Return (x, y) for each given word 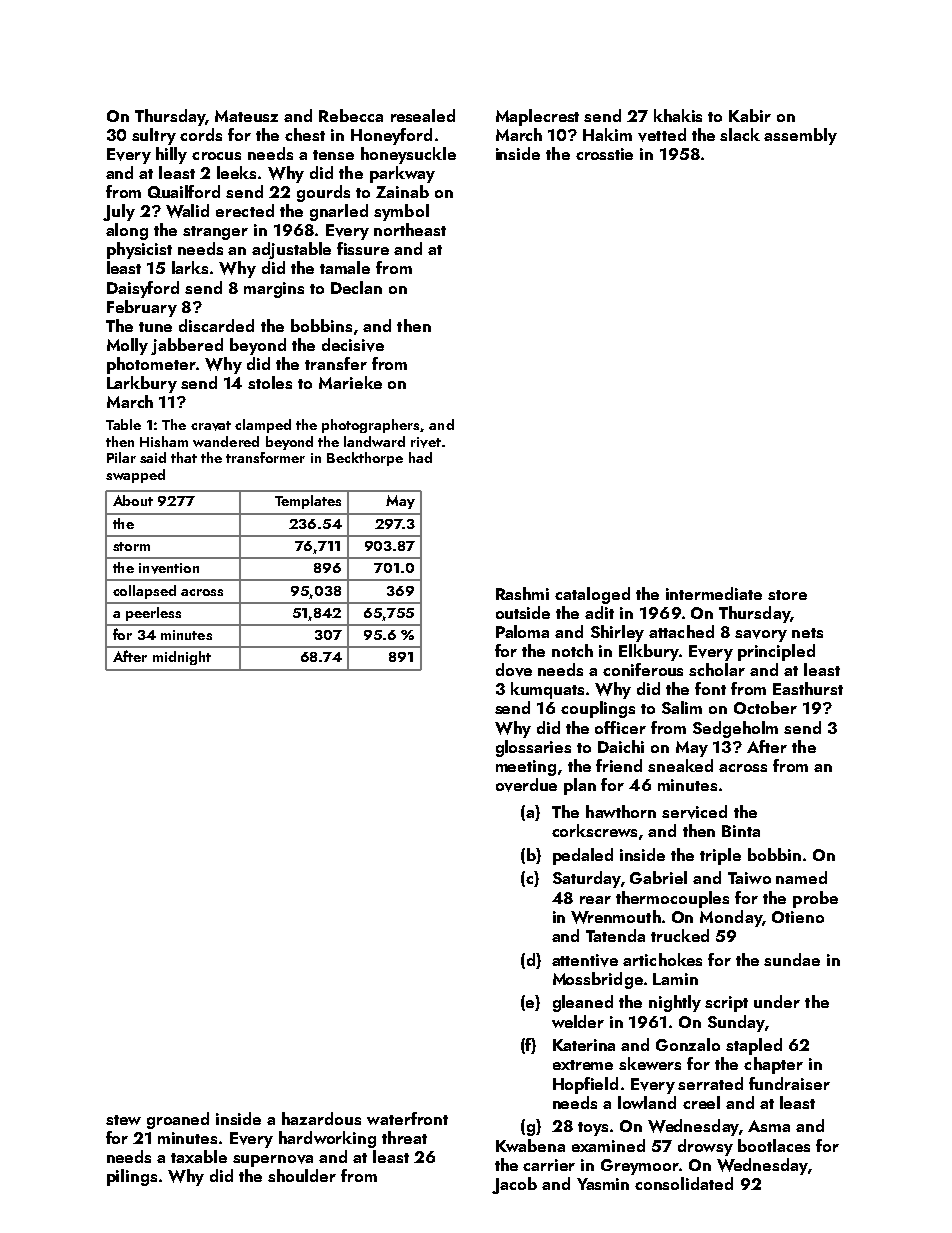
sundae (792, 959)
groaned (178, 1120)
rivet (426, 442)
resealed (423, 115)
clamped (263, 426)
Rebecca (351, 115)
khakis (678, 115)
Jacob (514, 1185)
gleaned (583, 1003)
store (787, 595)
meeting (526, 768)
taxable (199, 1156)
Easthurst (808, 688)
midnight (182, 658)
